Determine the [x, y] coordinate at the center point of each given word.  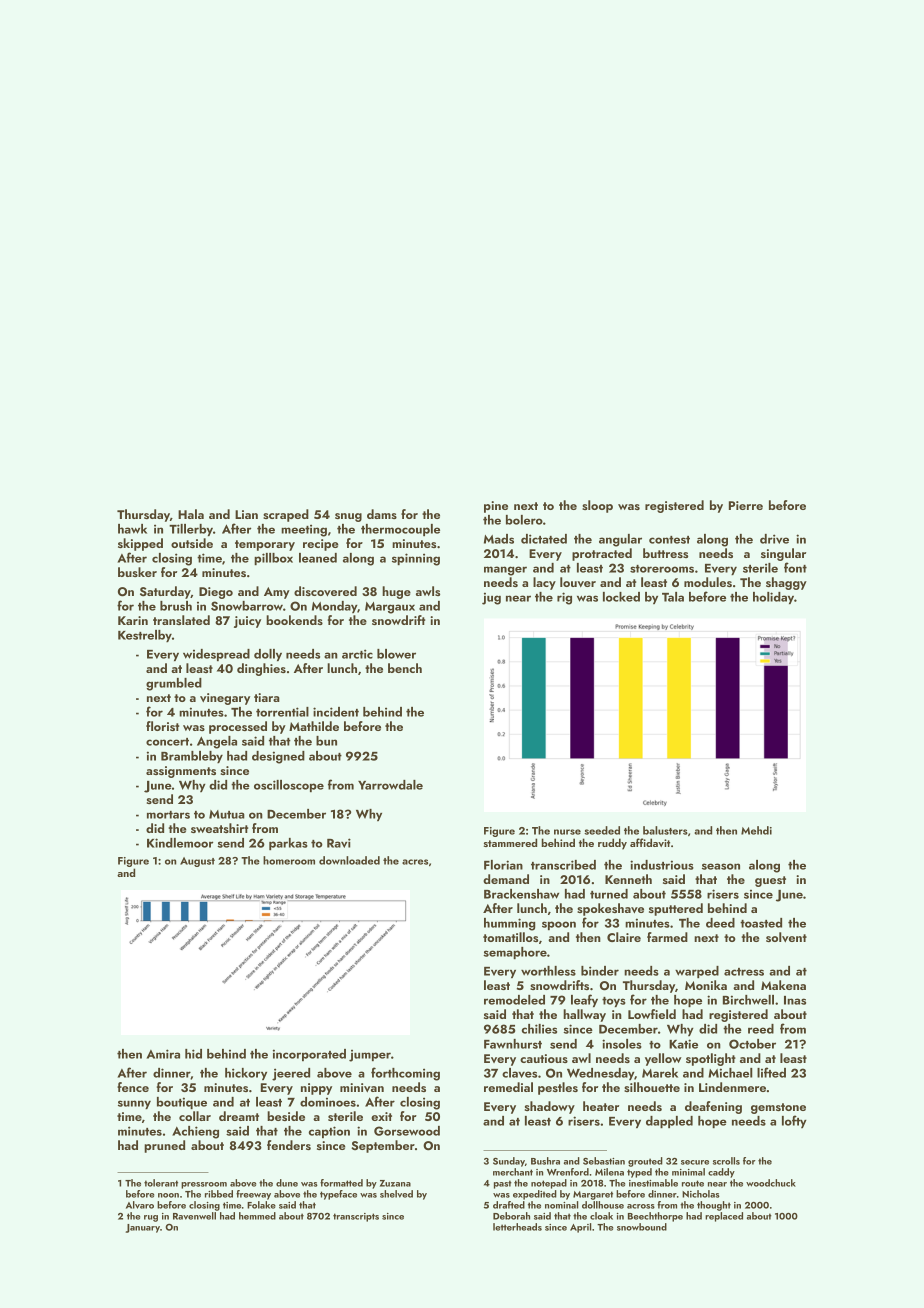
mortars [168, 815]
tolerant [161, 1183]
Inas [795, 1000]
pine [496, 507]
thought [714, 1206]
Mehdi [756, 830]
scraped [286, 515]
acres [415, 862]
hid [193, 1054]
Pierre [746, 505]
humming [509, 924]
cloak [601, 1216]
